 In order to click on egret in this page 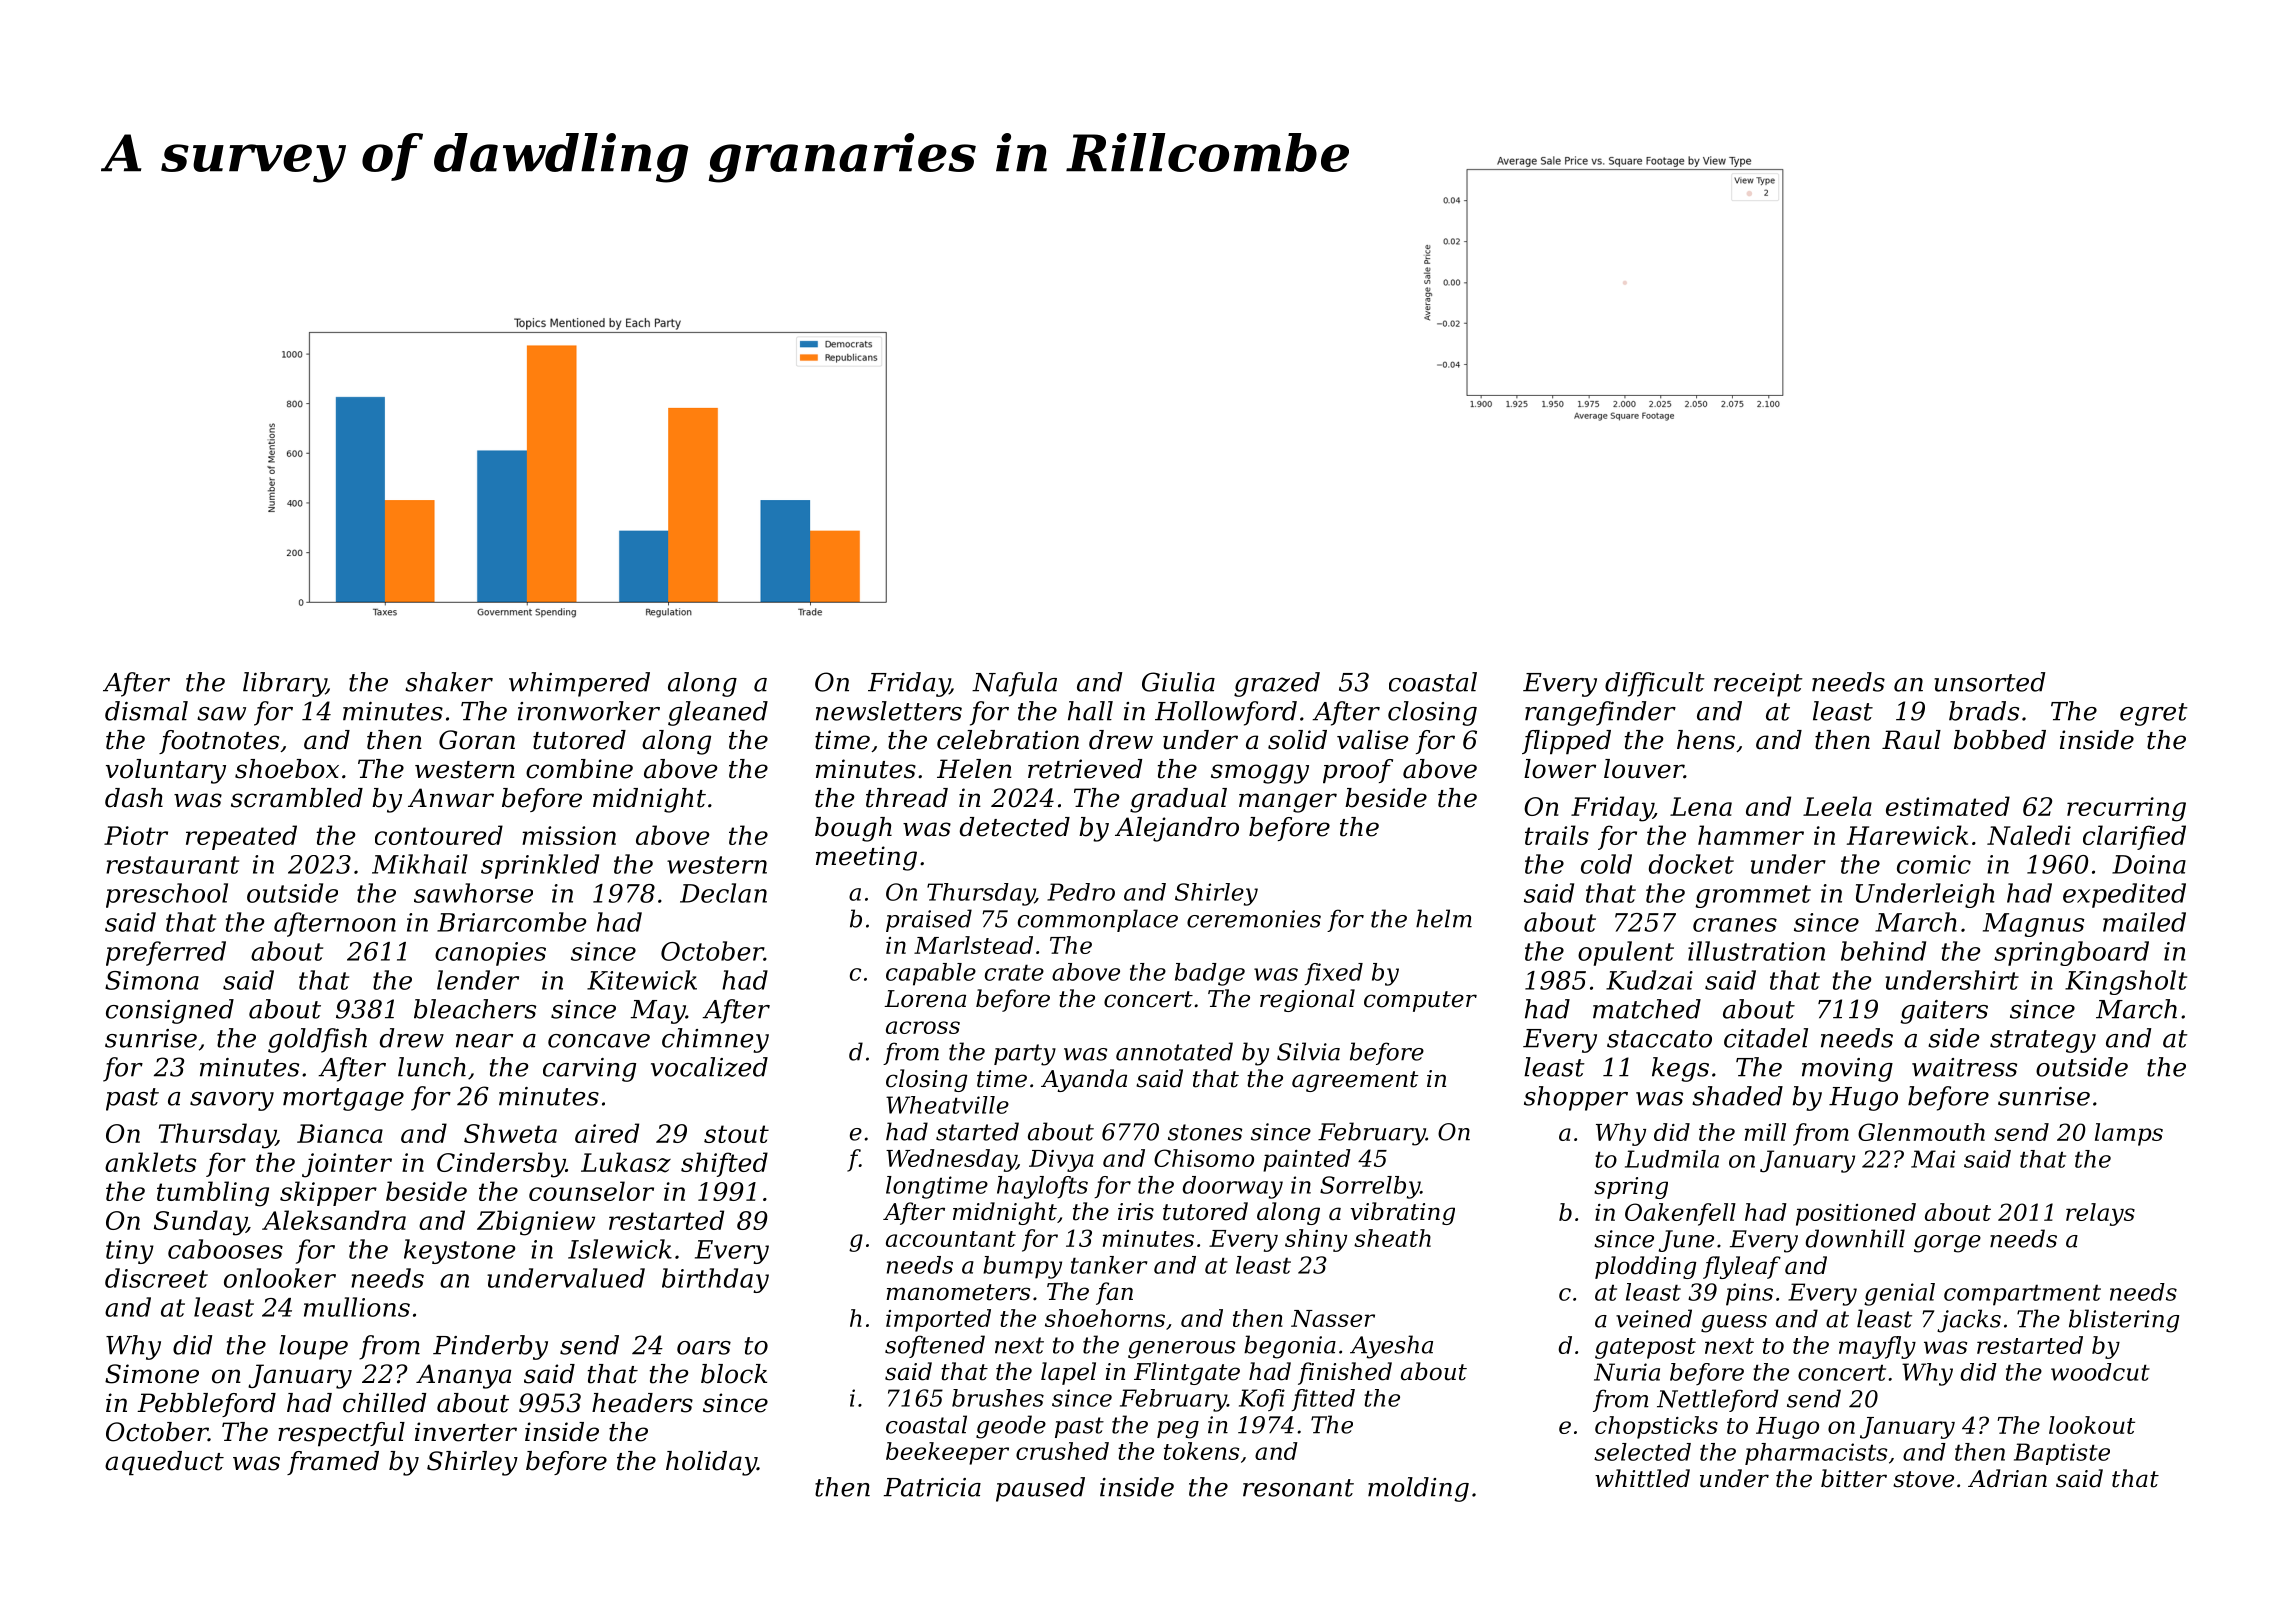, I will do `click(2154, 714)`.
